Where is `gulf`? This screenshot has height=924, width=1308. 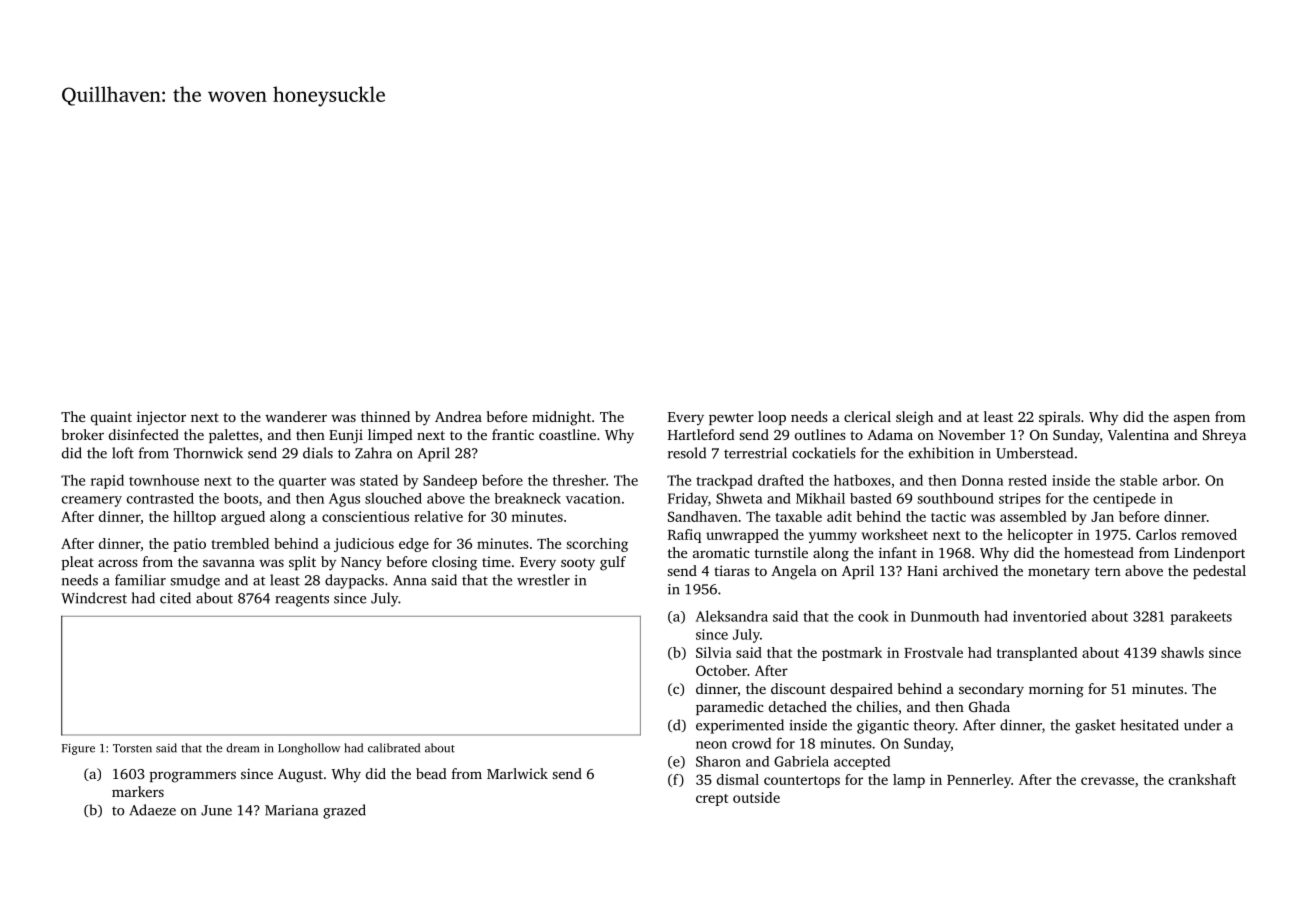
gulf is located at coordinates (613, 563).
